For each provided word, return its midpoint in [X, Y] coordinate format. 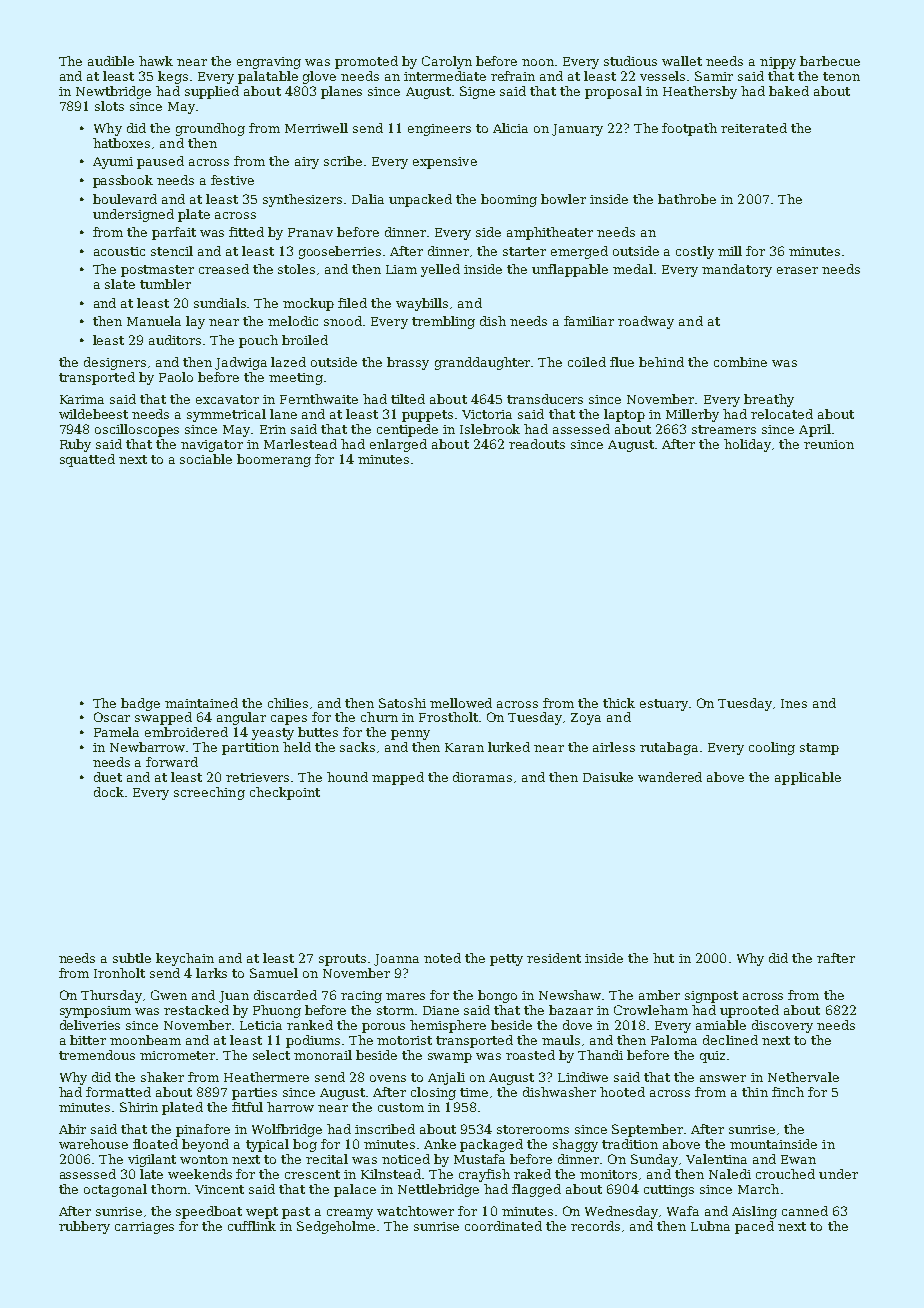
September [647, 1130]
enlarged [398, 445]
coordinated [503, 1226]
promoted [366, 62]
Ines [794, 703]
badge [140, 704]
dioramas [482, 777]
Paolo [176, 377]
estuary [664, 705]
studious [630, 61]
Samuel [274, 973]
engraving [269, 63]
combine [740, 362]
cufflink [252, 1226]
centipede [407, 430]
